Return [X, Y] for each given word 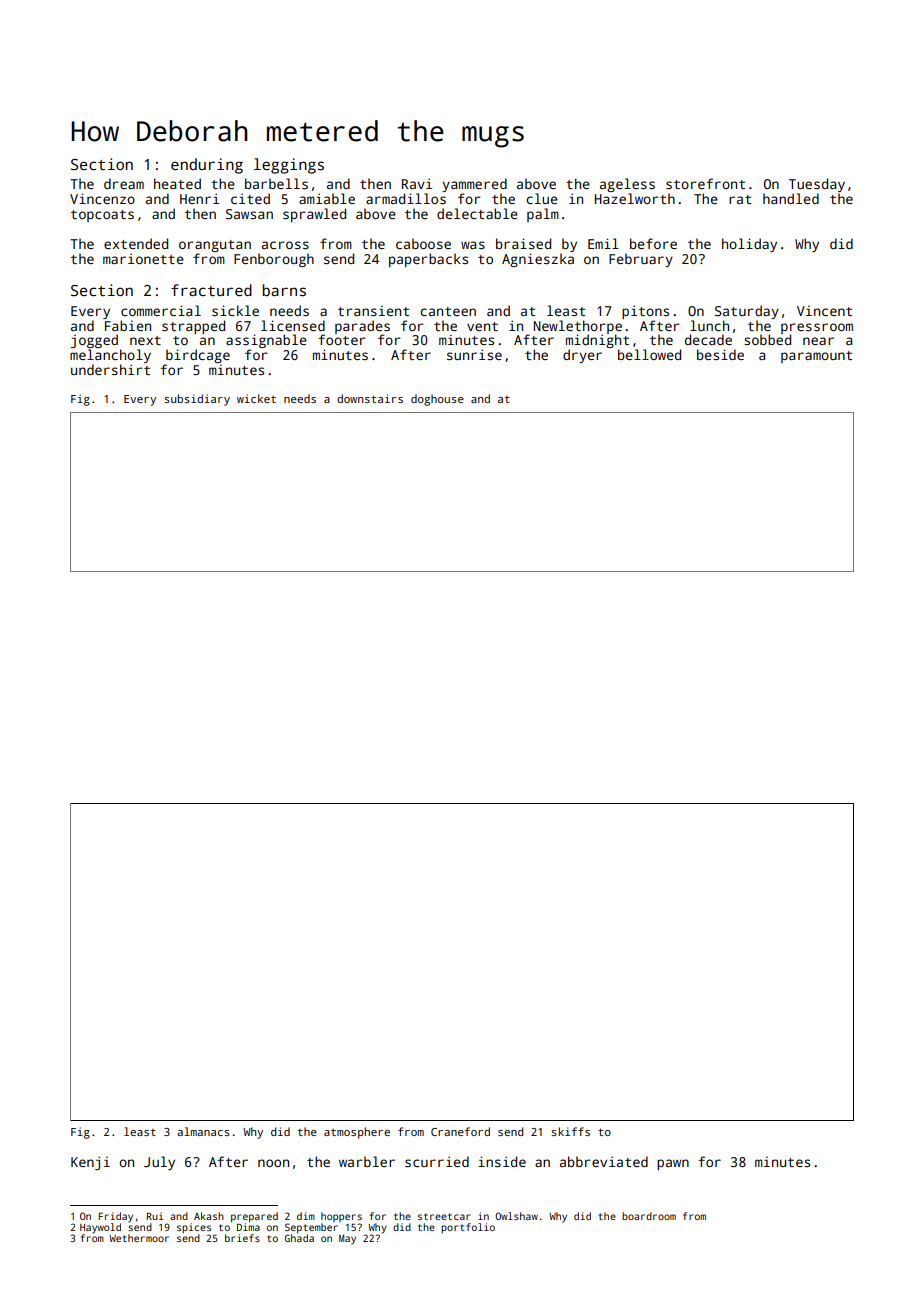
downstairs [370, 398]
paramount [816, 357]
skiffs [570, 1131]
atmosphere [357, 1133]
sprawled [314, 215]
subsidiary [197, 400]
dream [124, 183]
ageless [627, 185]
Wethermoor [139, 1238]
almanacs [203, 1131]
